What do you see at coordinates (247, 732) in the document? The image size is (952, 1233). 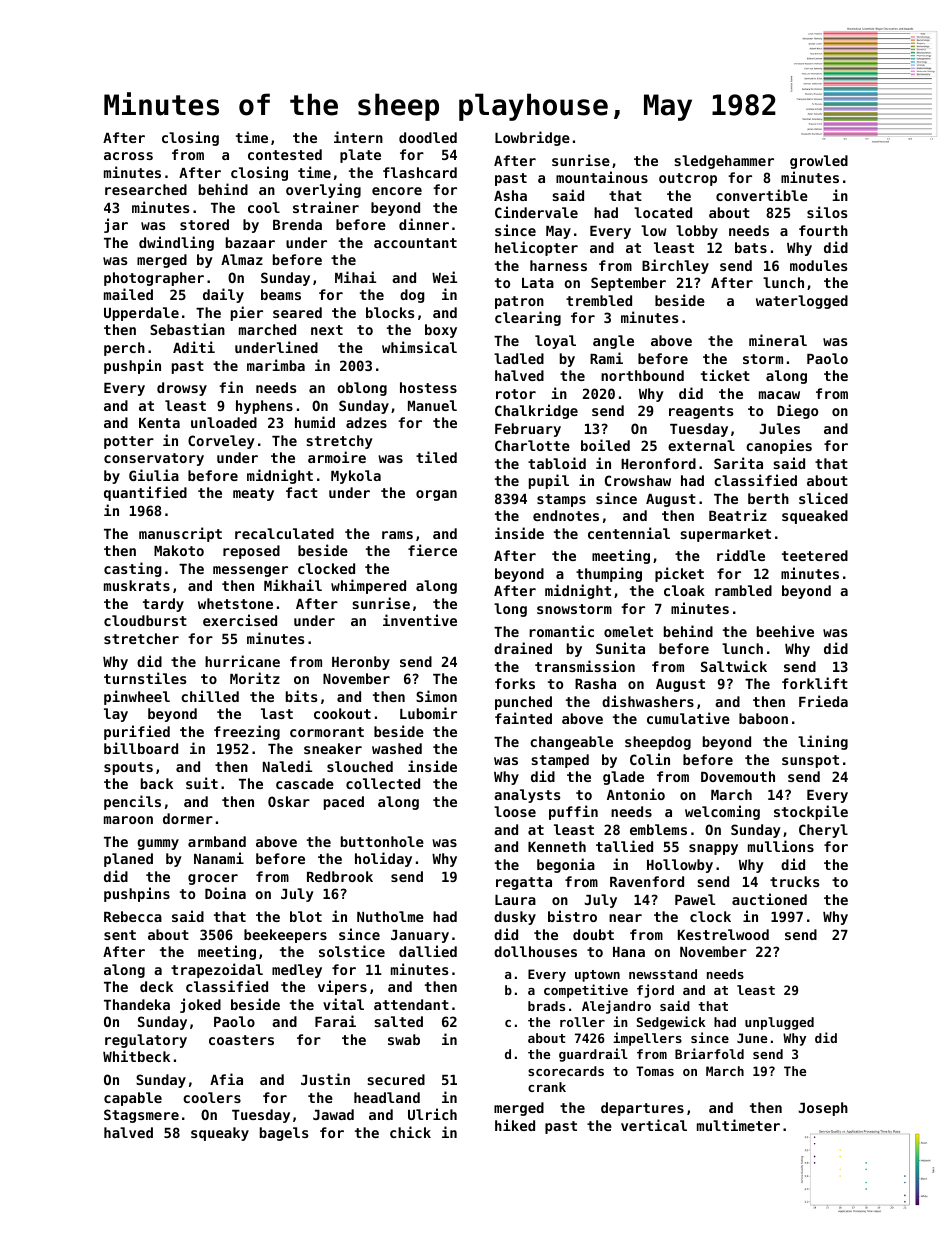 I see `freezing` at bounding box center [247, 732].
